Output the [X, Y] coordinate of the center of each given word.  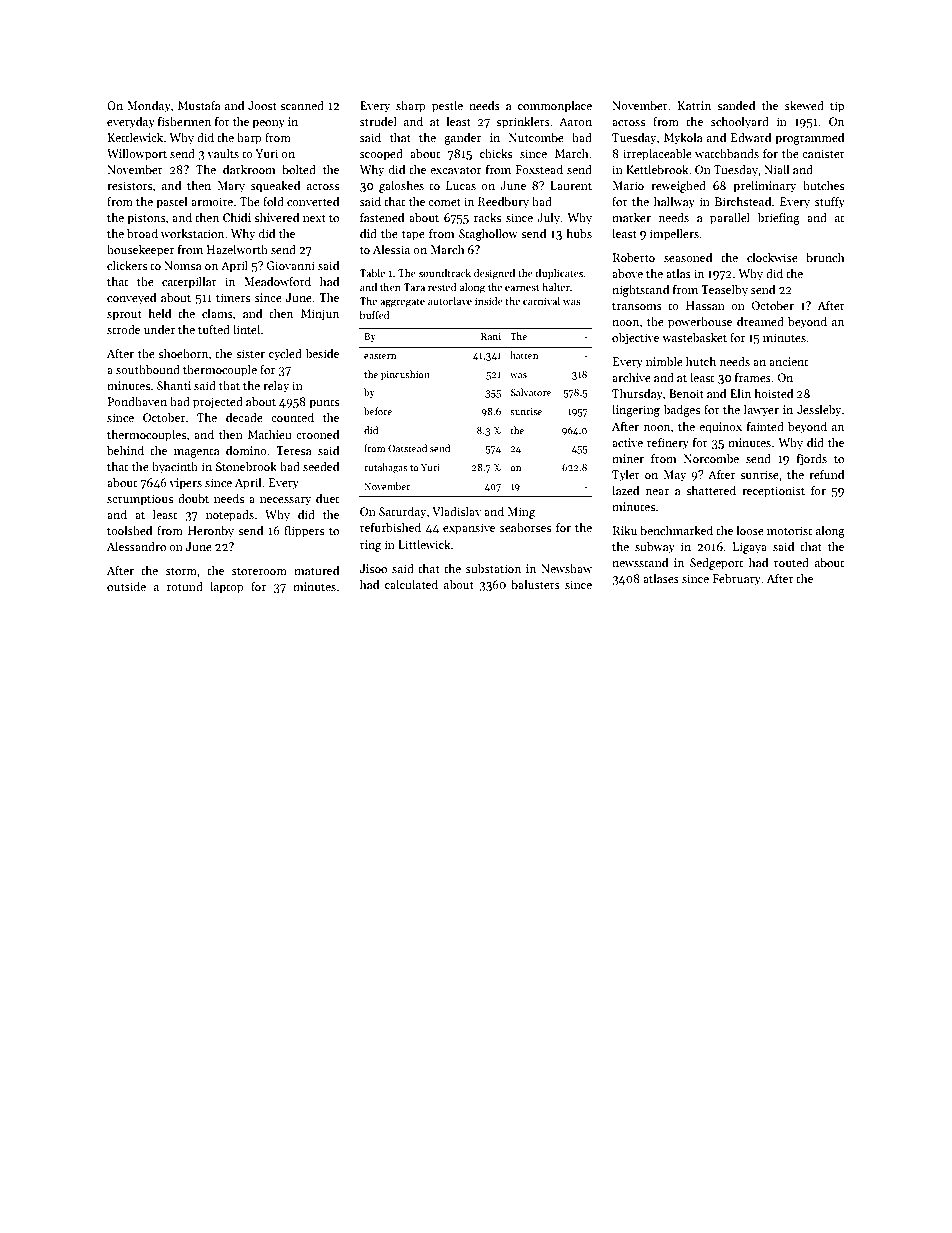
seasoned [688, 257]
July [548, 218]
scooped [381, 154]
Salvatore [531, 392]
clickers [127, 265]
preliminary [765, 187]
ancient [788, 361]
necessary [286, 501]
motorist [789, 530]
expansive [469, 529]
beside [322, 353]
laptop [227, 588]
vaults [223, 153]
